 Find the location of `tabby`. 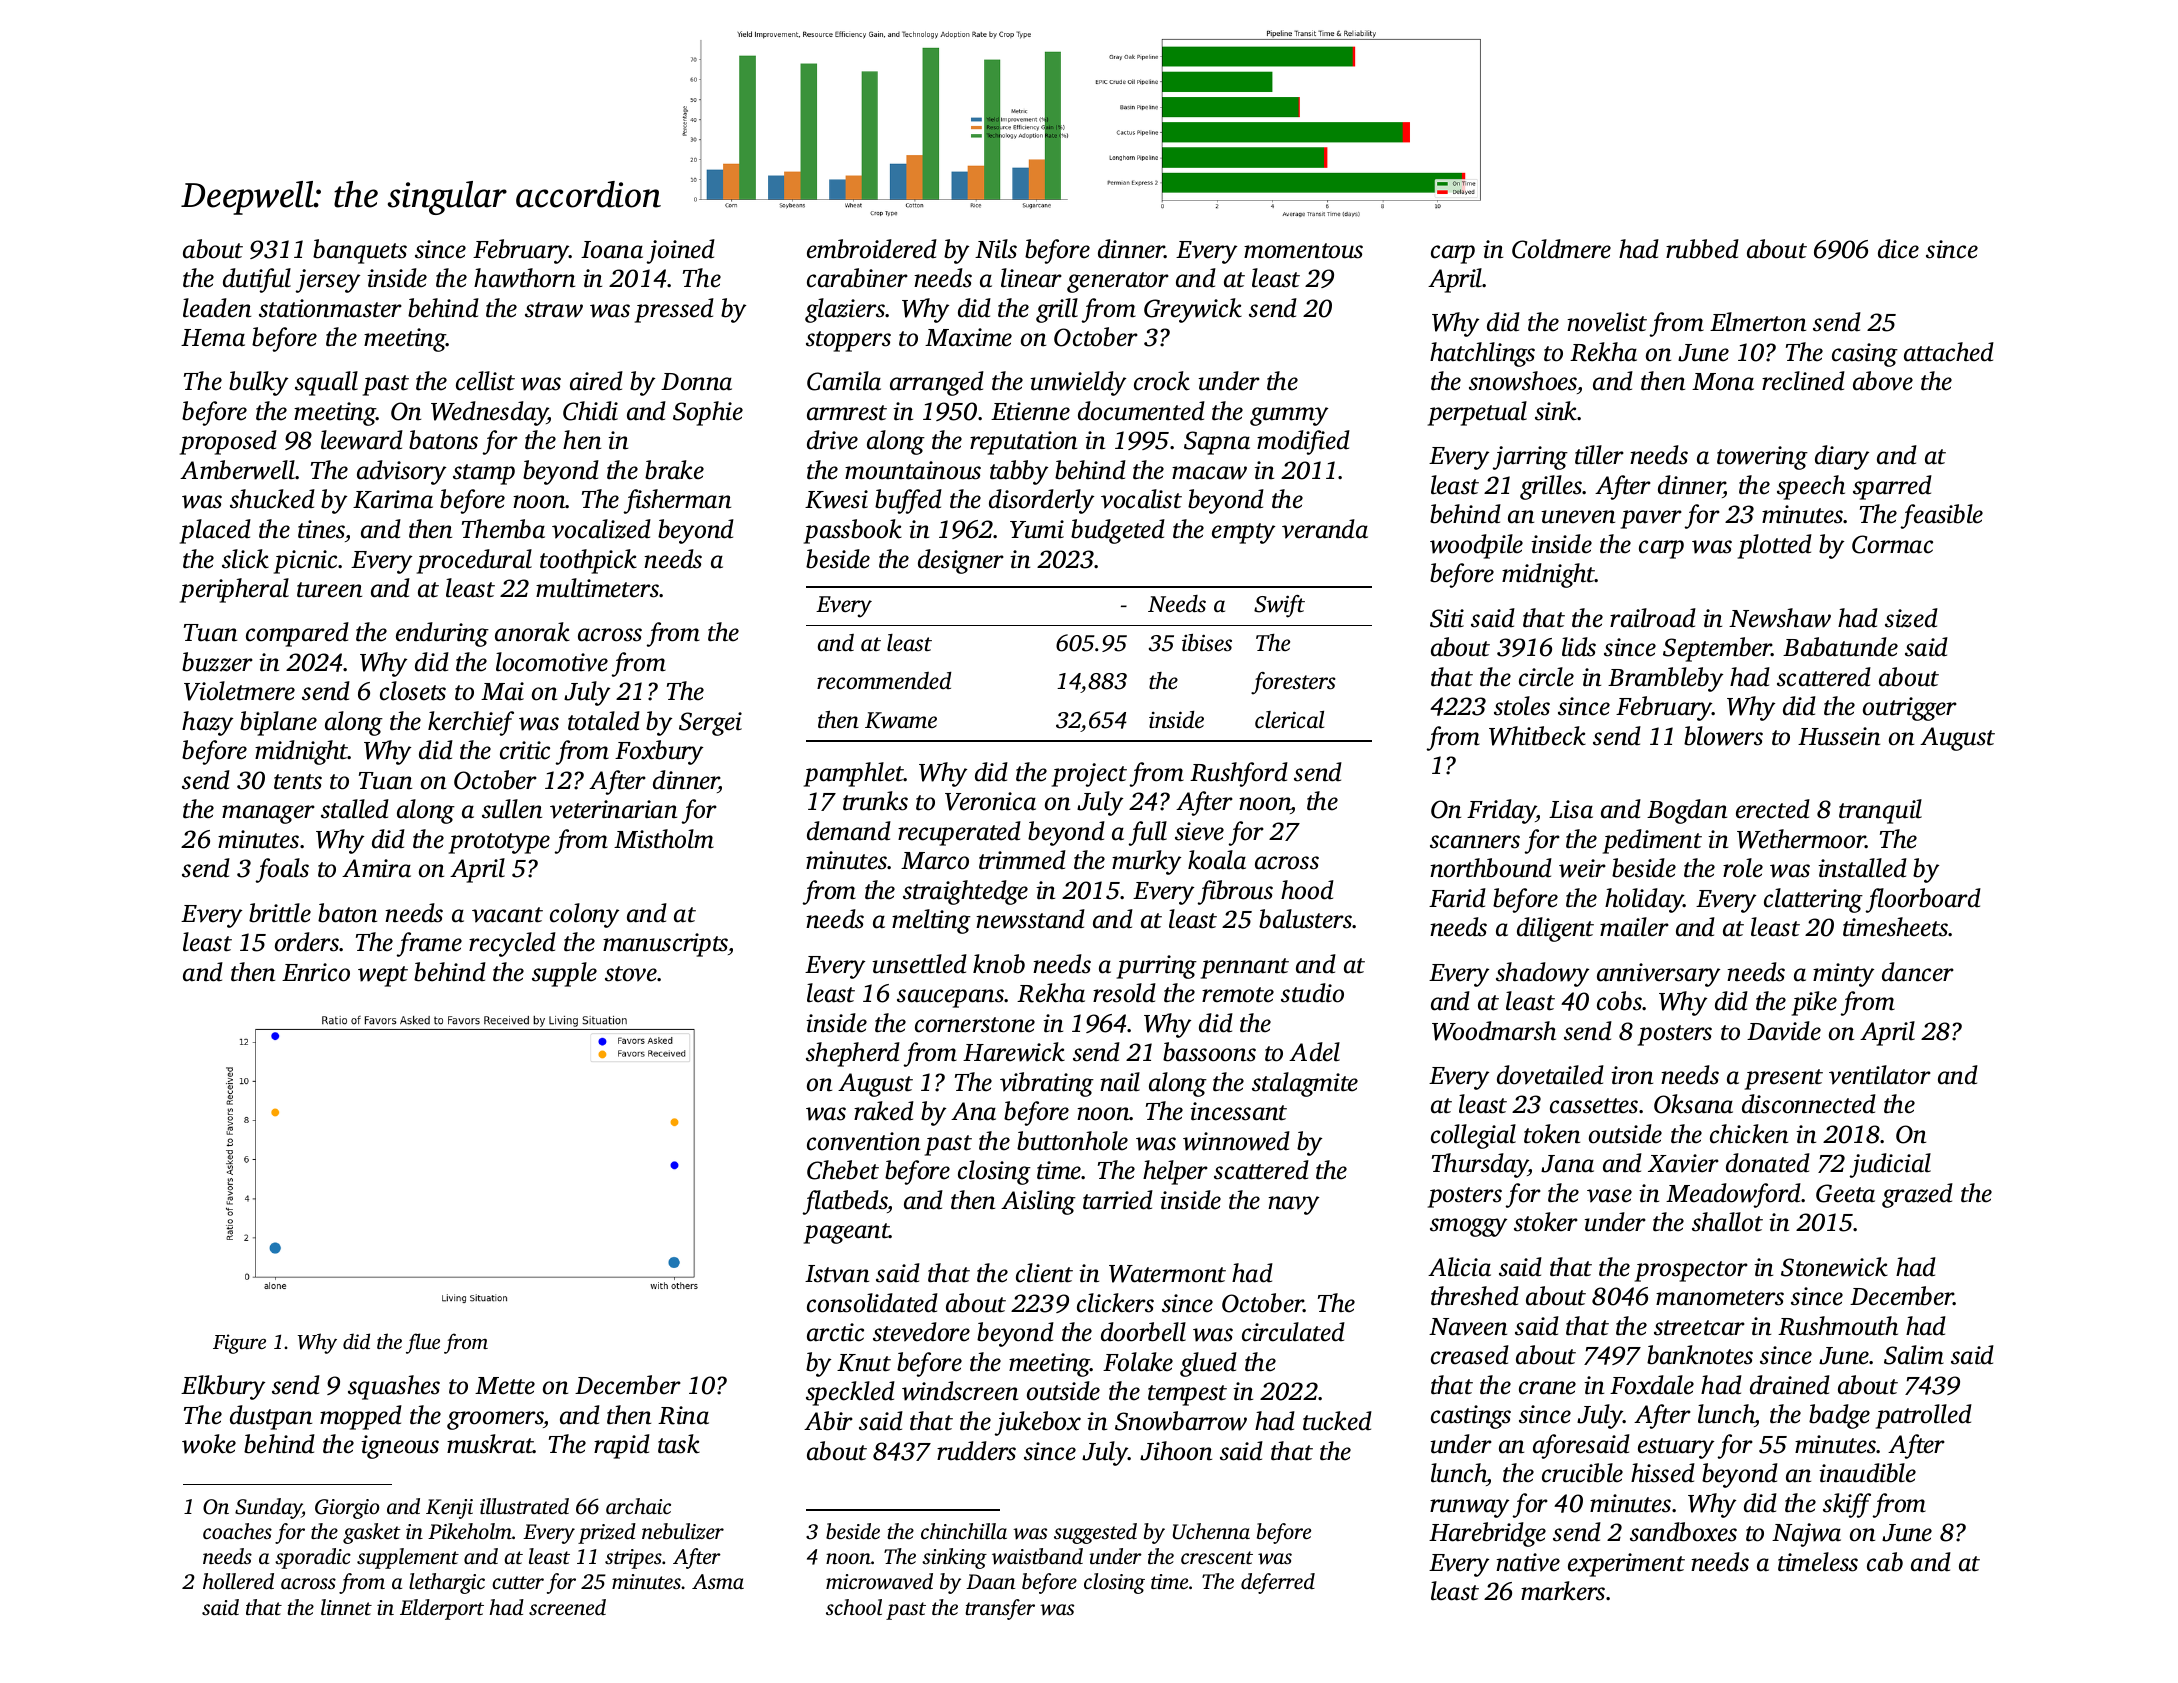

tabby is located at coordinates (1019, 472).
